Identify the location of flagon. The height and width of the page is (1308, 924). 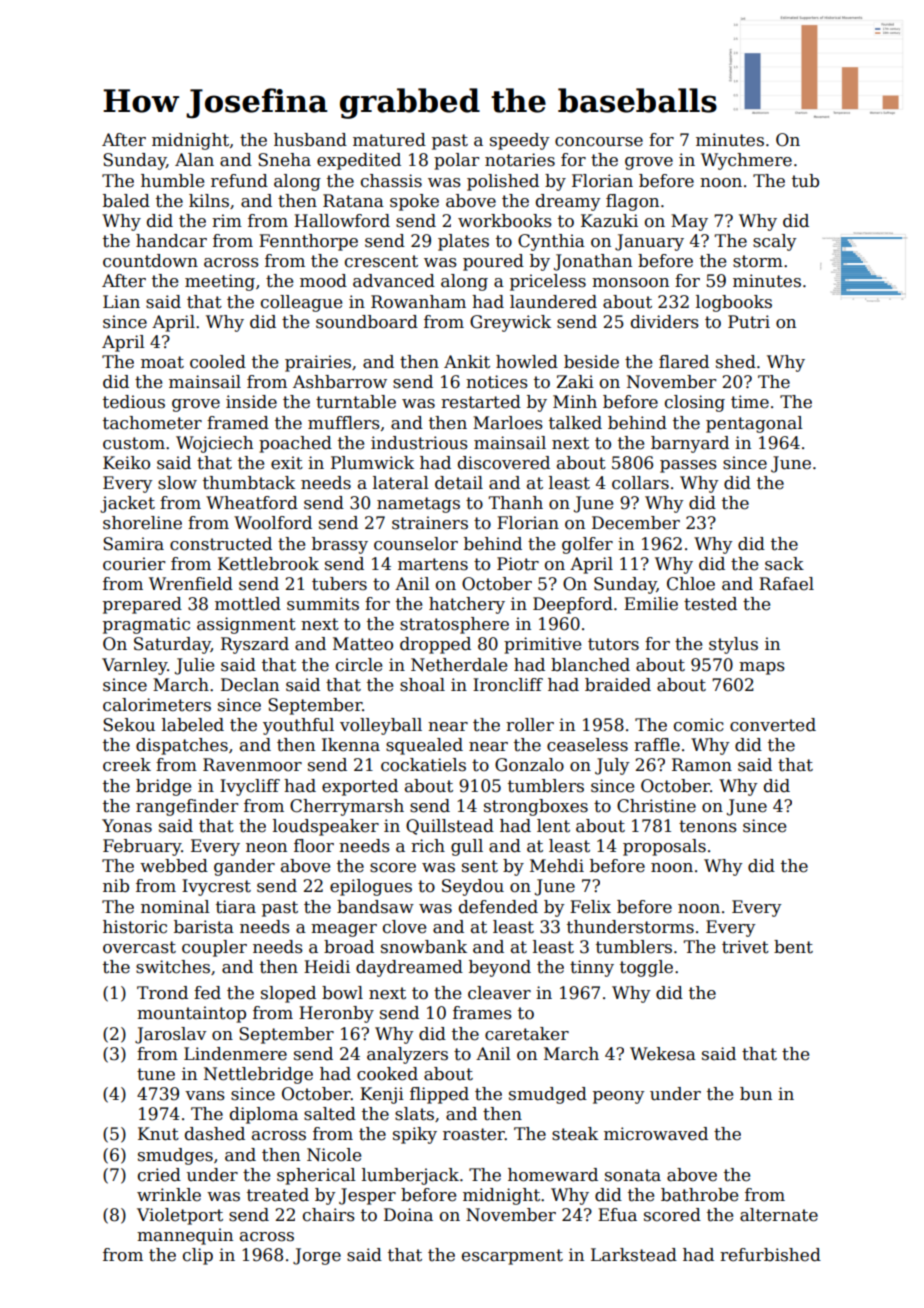
(632, 202).
